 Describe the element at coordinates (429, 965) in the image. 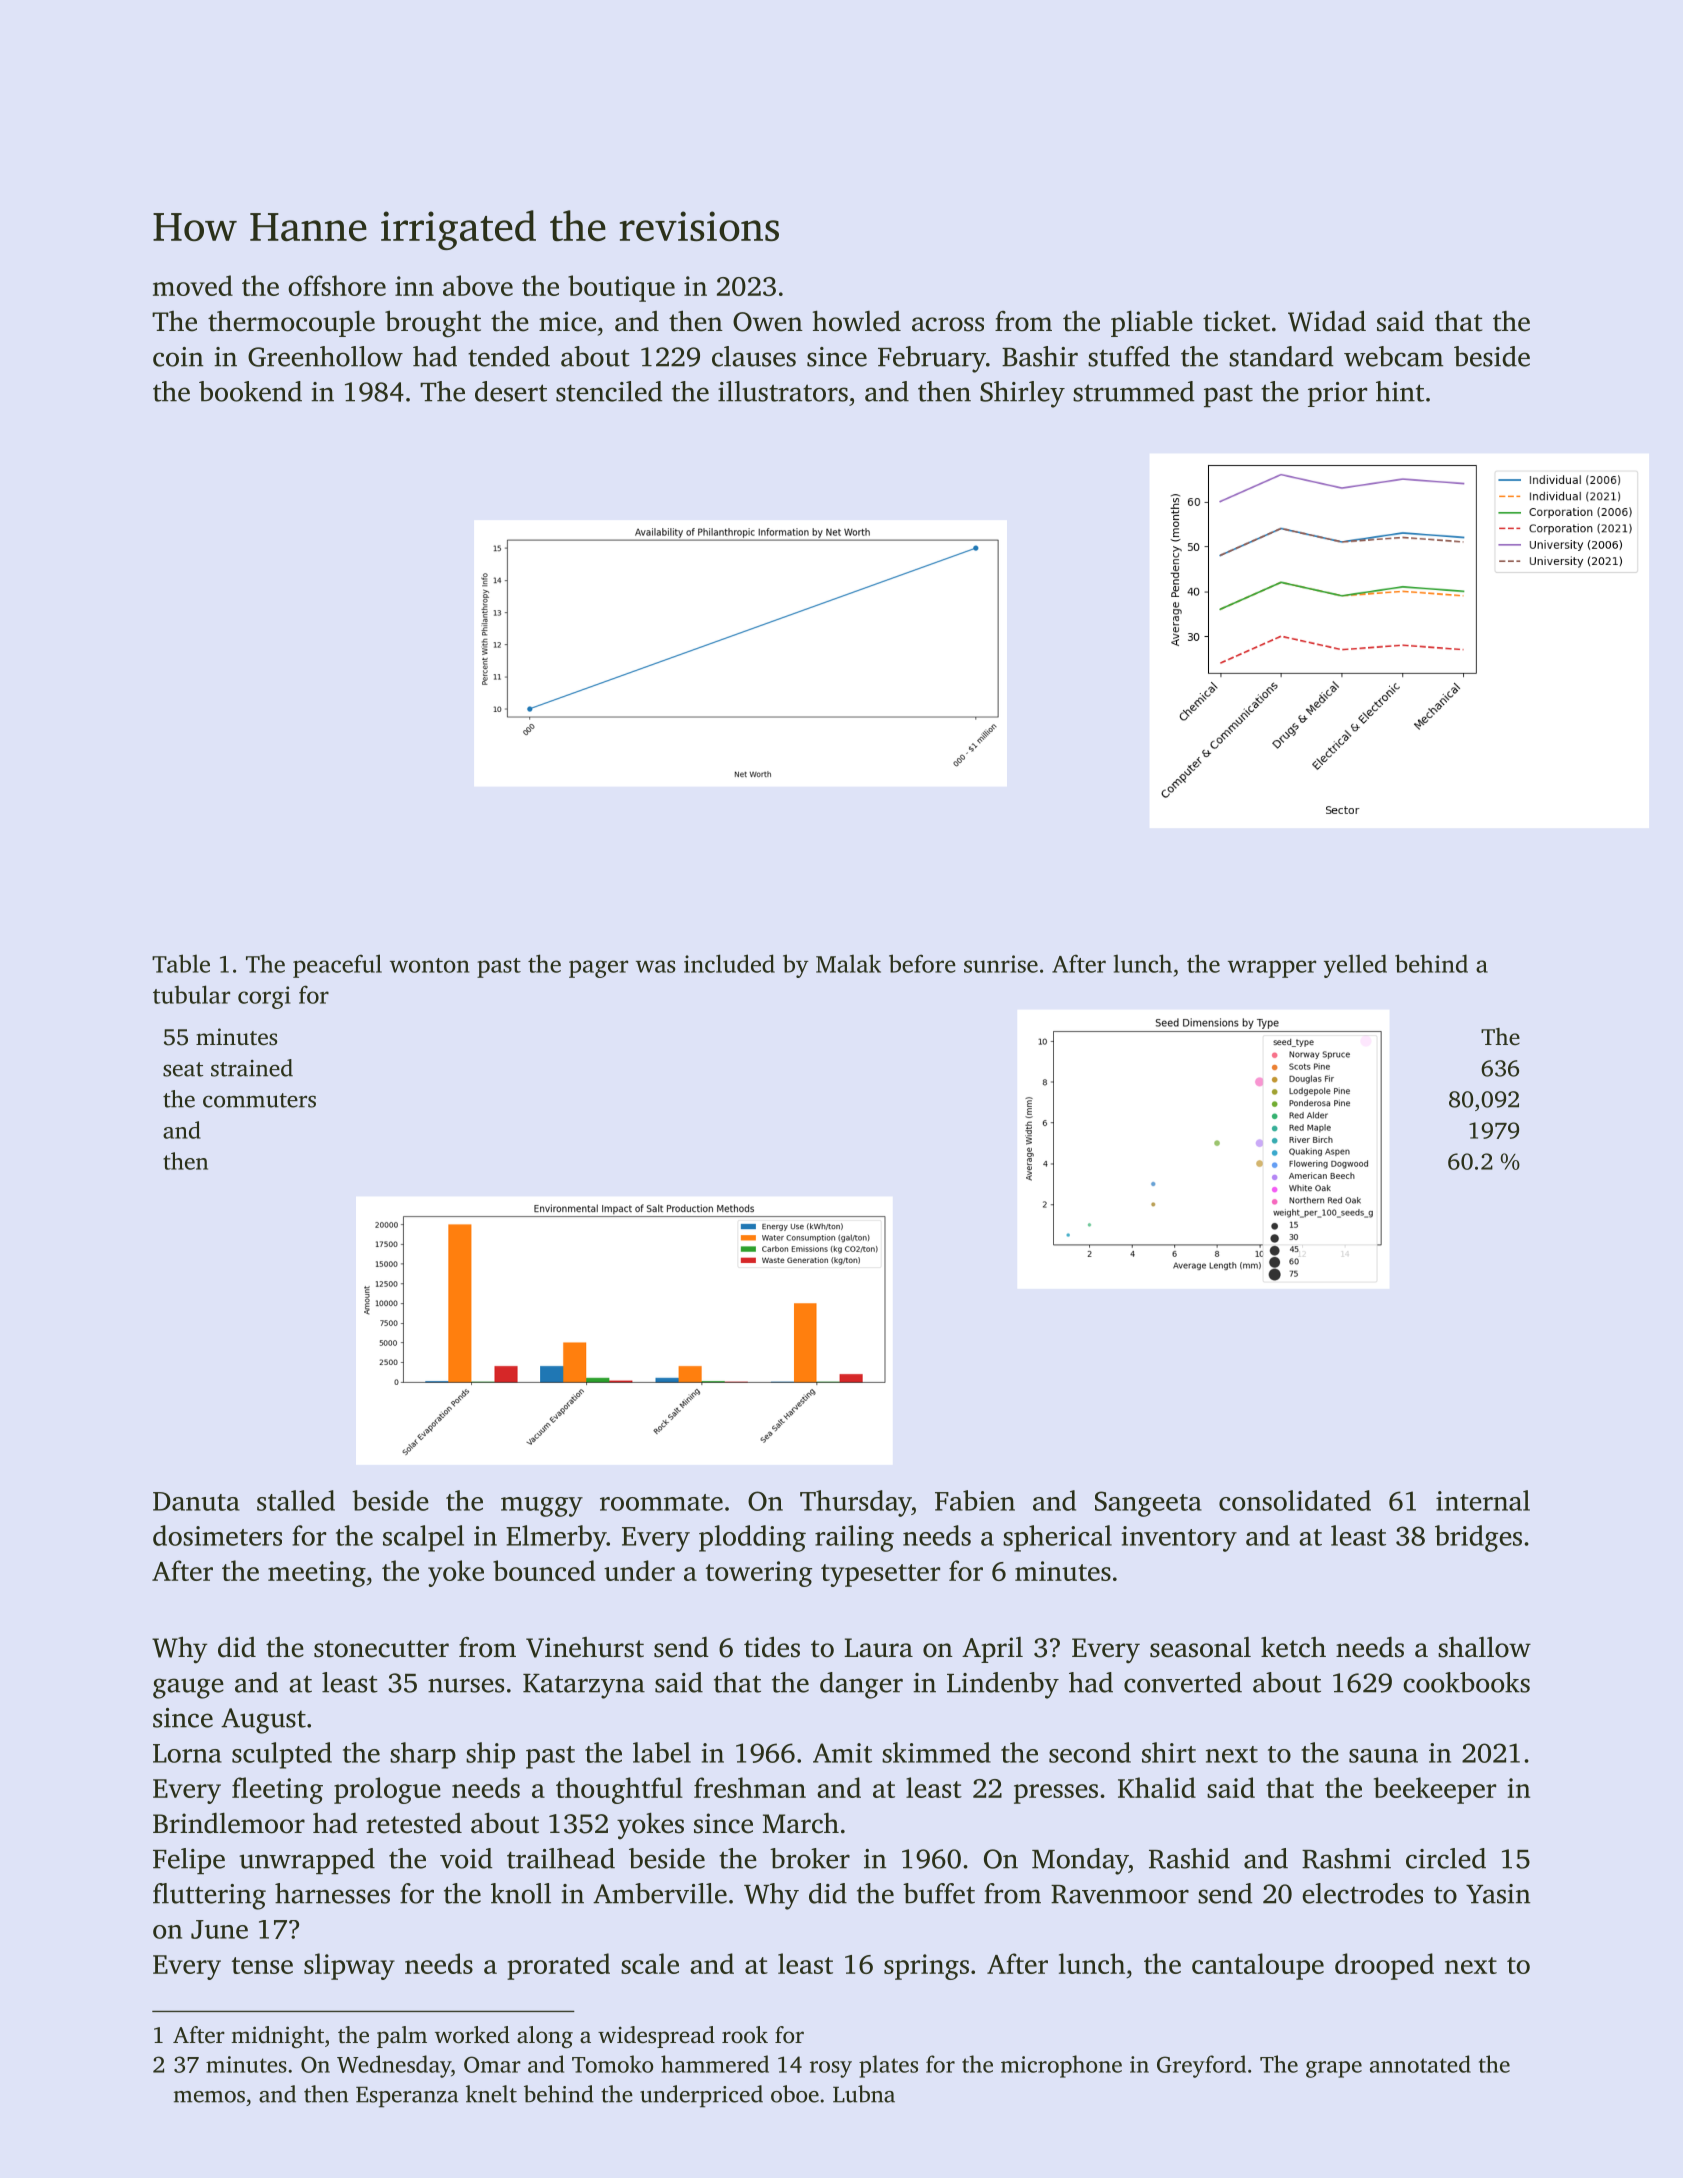

I see `wonton` at that location.
